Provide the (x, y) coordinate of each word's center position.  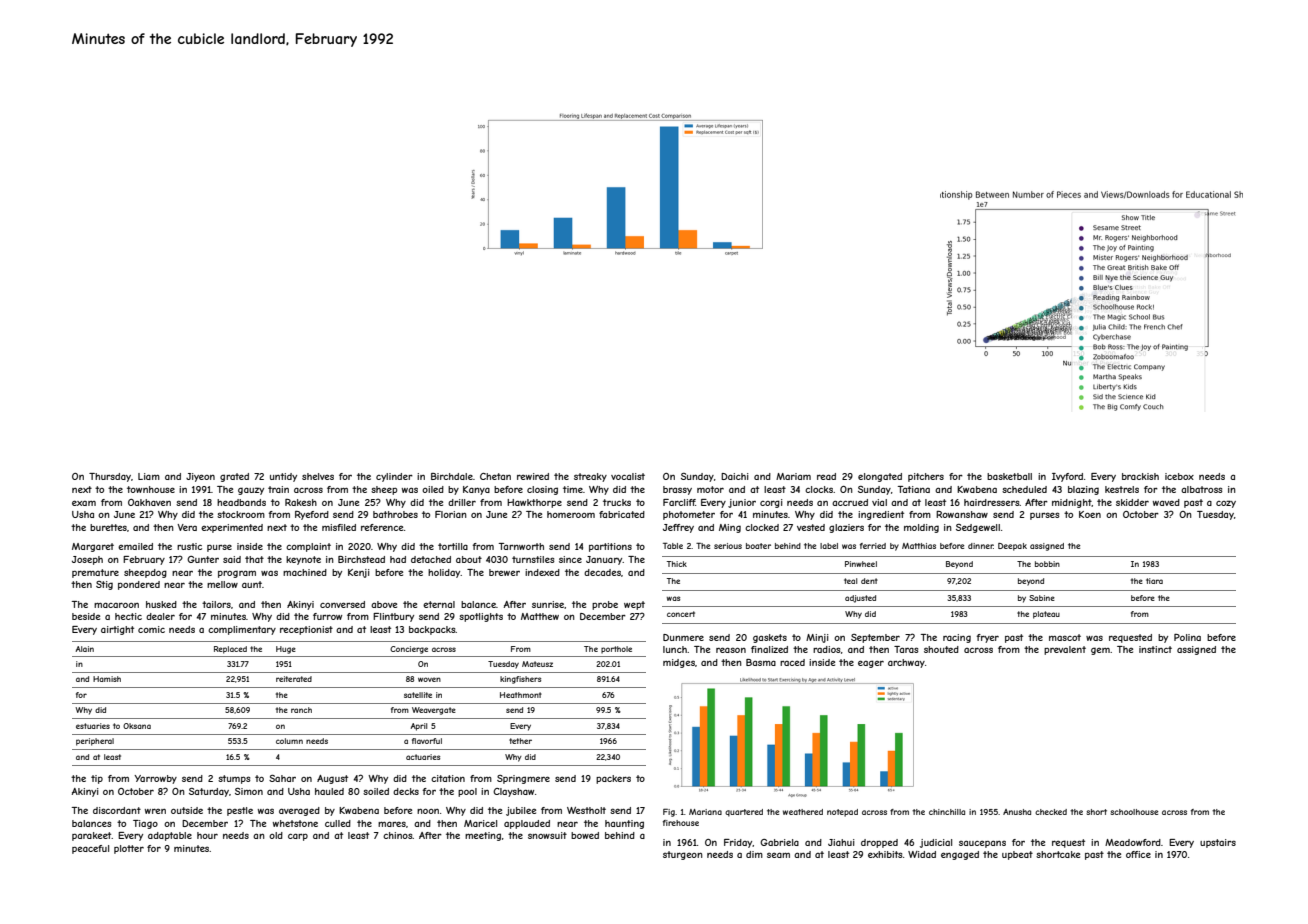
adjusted (860, 599)
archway (906, 663)
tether (520, 741)
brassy (677, 490)
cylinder (394, 477)
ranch (301, 710)
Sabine (1042, 598)
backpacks (432, 630)
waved (1166, 502)
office (1138, 854)
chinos (398, 835)
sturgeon (683, 855)
